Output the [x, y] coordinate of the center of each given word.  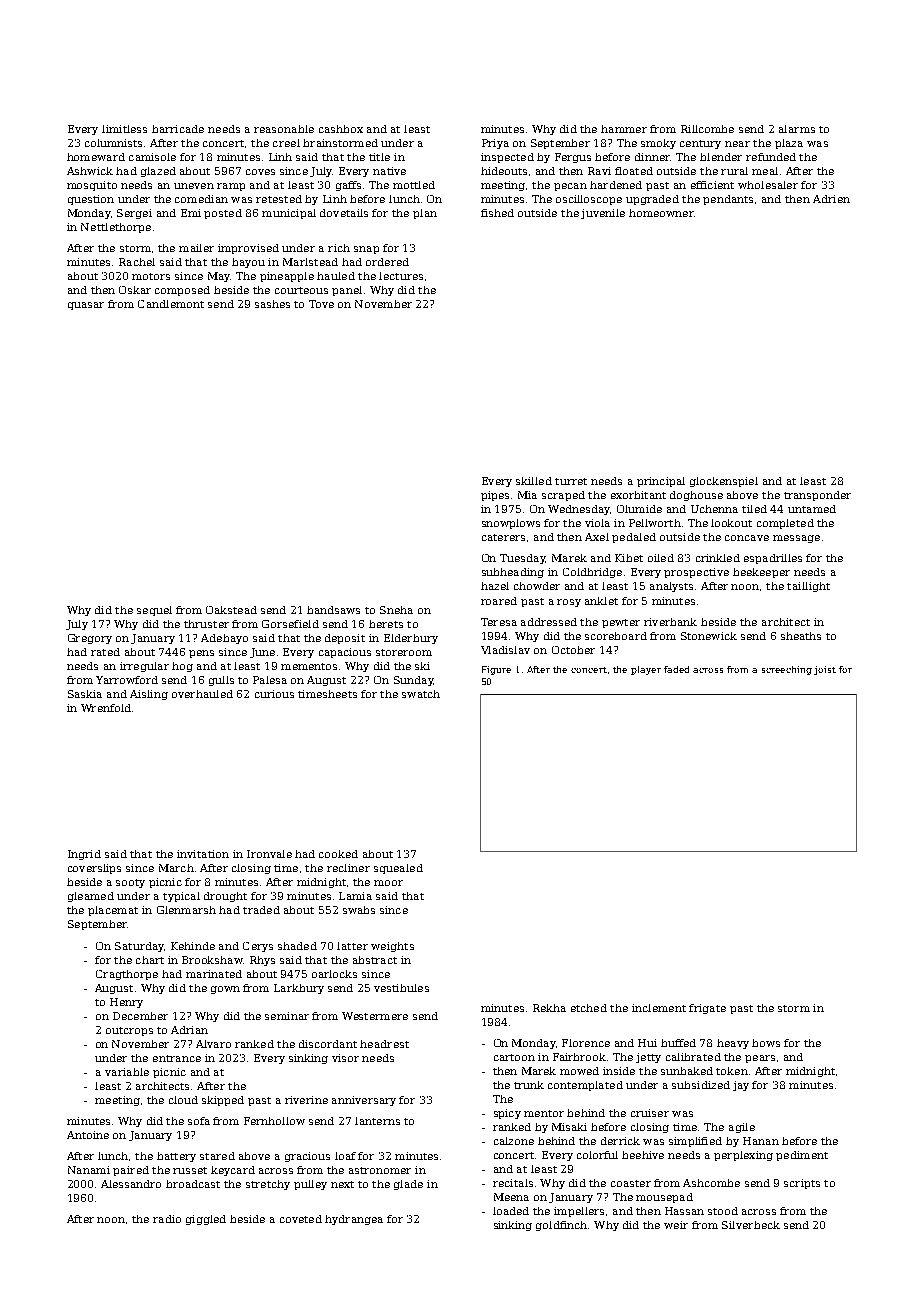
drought [225, 897]
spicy [507, 1114]
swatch [421, 694]
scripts [802, 1184]
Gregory [90, 639]
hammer [624, 129]
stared [217, 1156]
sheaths [801, 636]
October [573, 650]
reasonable [284, 129]
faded [676, 669]
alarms [797, 129]
